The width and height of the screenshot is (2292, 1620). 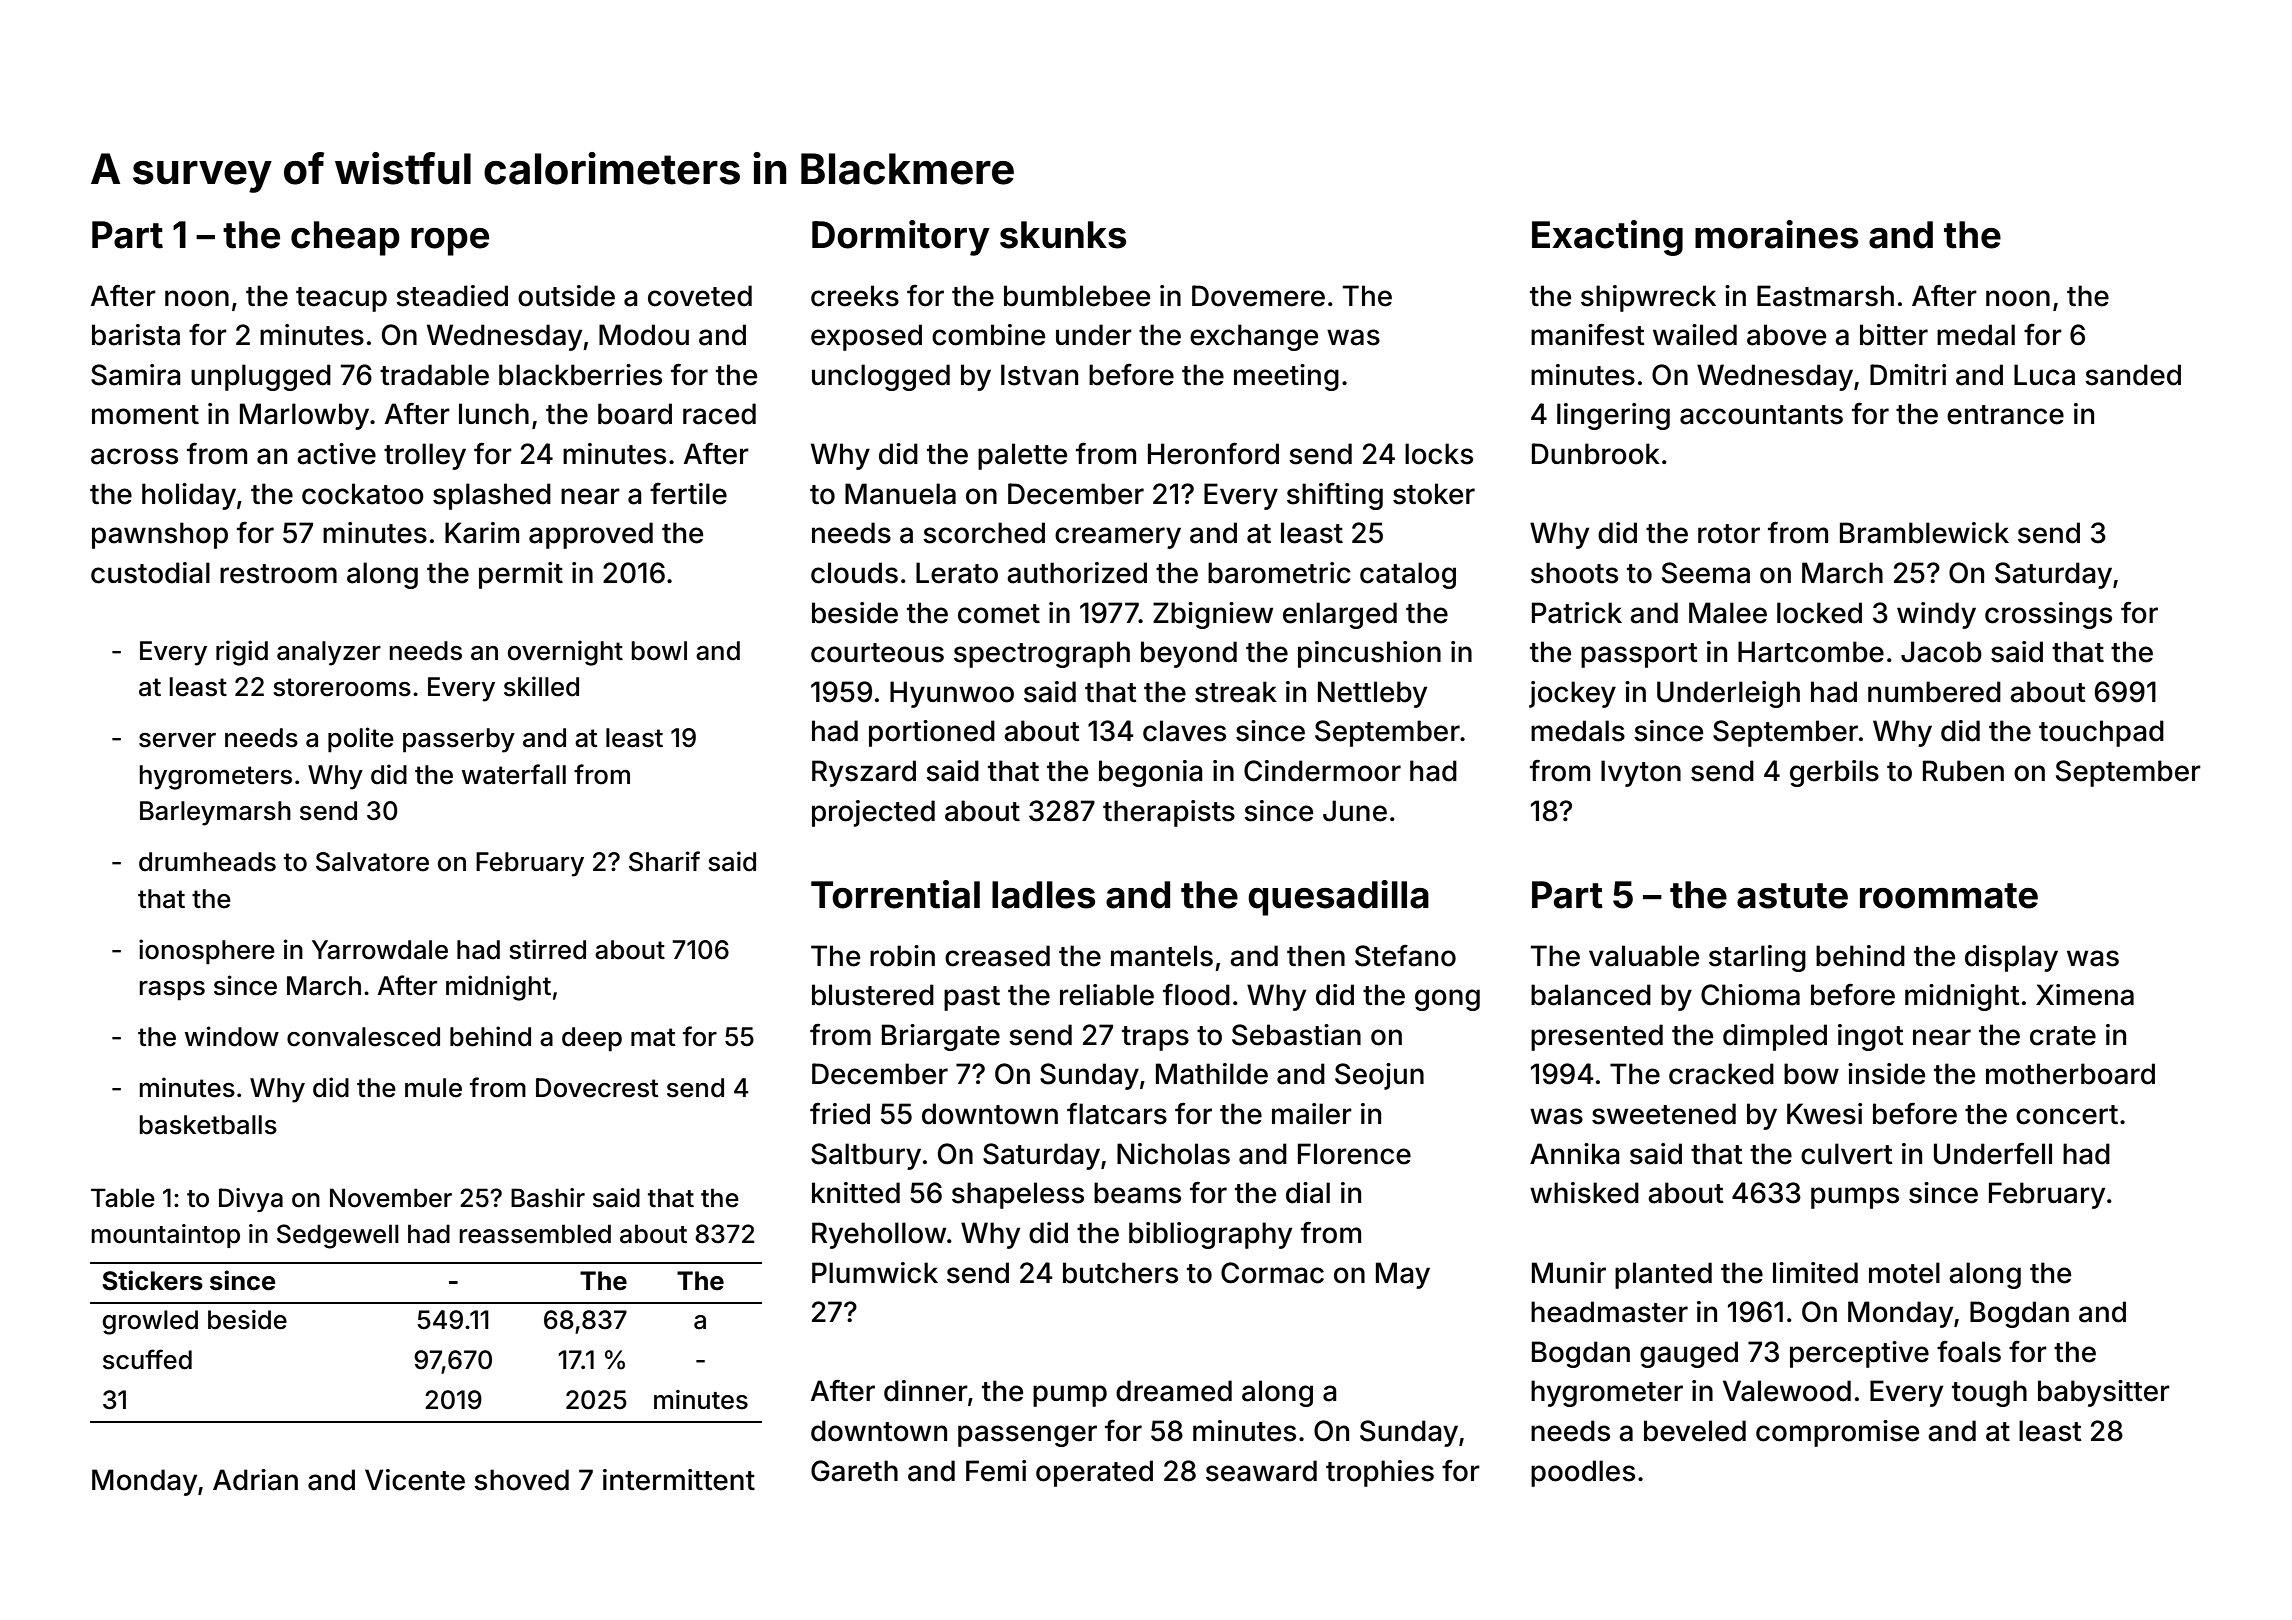 I want to click on Dovemere, so click(x=1258, y=296).
